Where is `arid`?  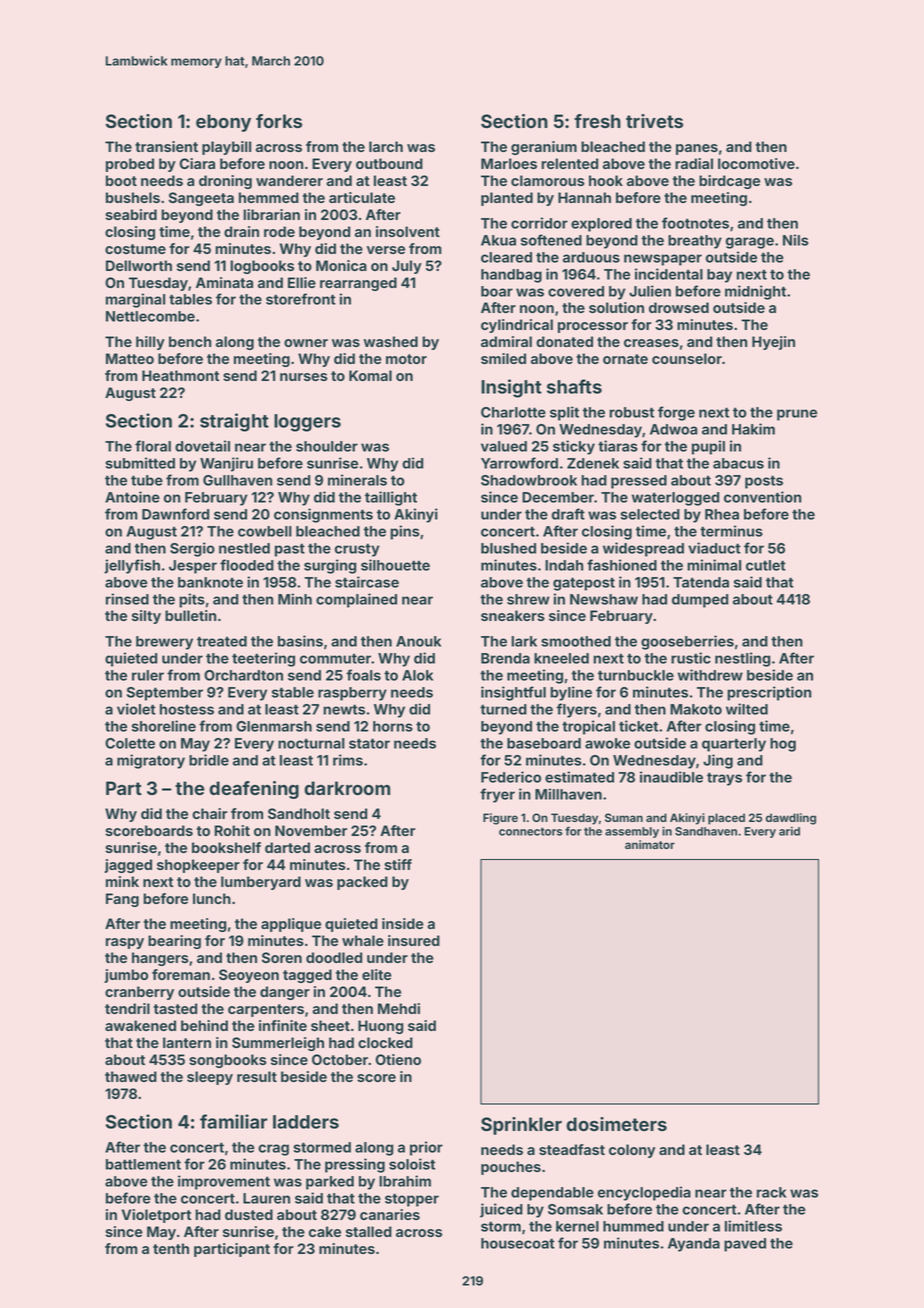 arid is located at coordinates (789, 831).
